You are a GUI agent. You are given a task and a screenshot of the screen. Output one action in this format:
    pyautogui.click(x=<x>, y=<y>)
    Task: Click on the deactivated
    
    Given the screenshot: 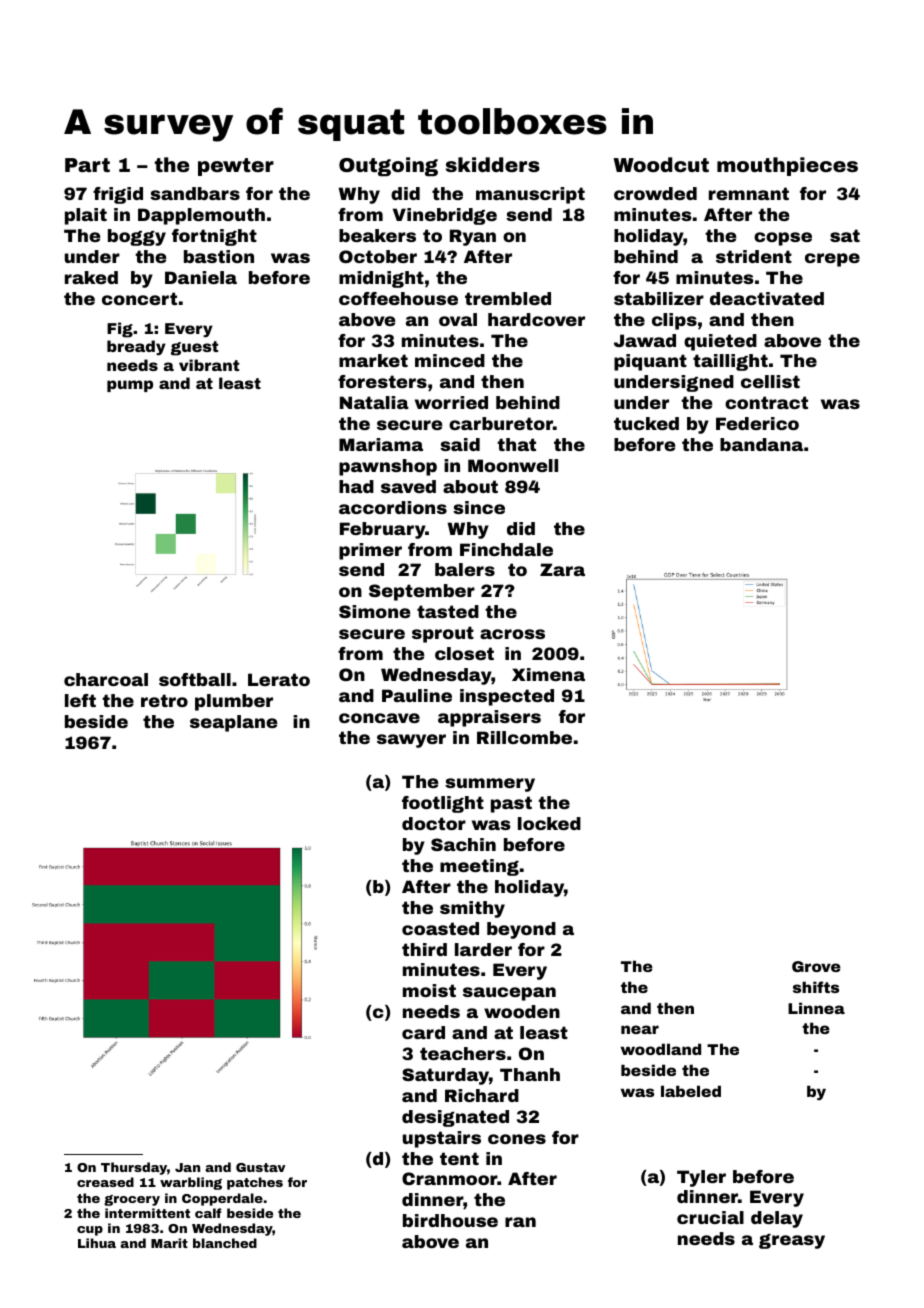 What is the action you would take?
    pyautogui.click(x=767, y=298)
